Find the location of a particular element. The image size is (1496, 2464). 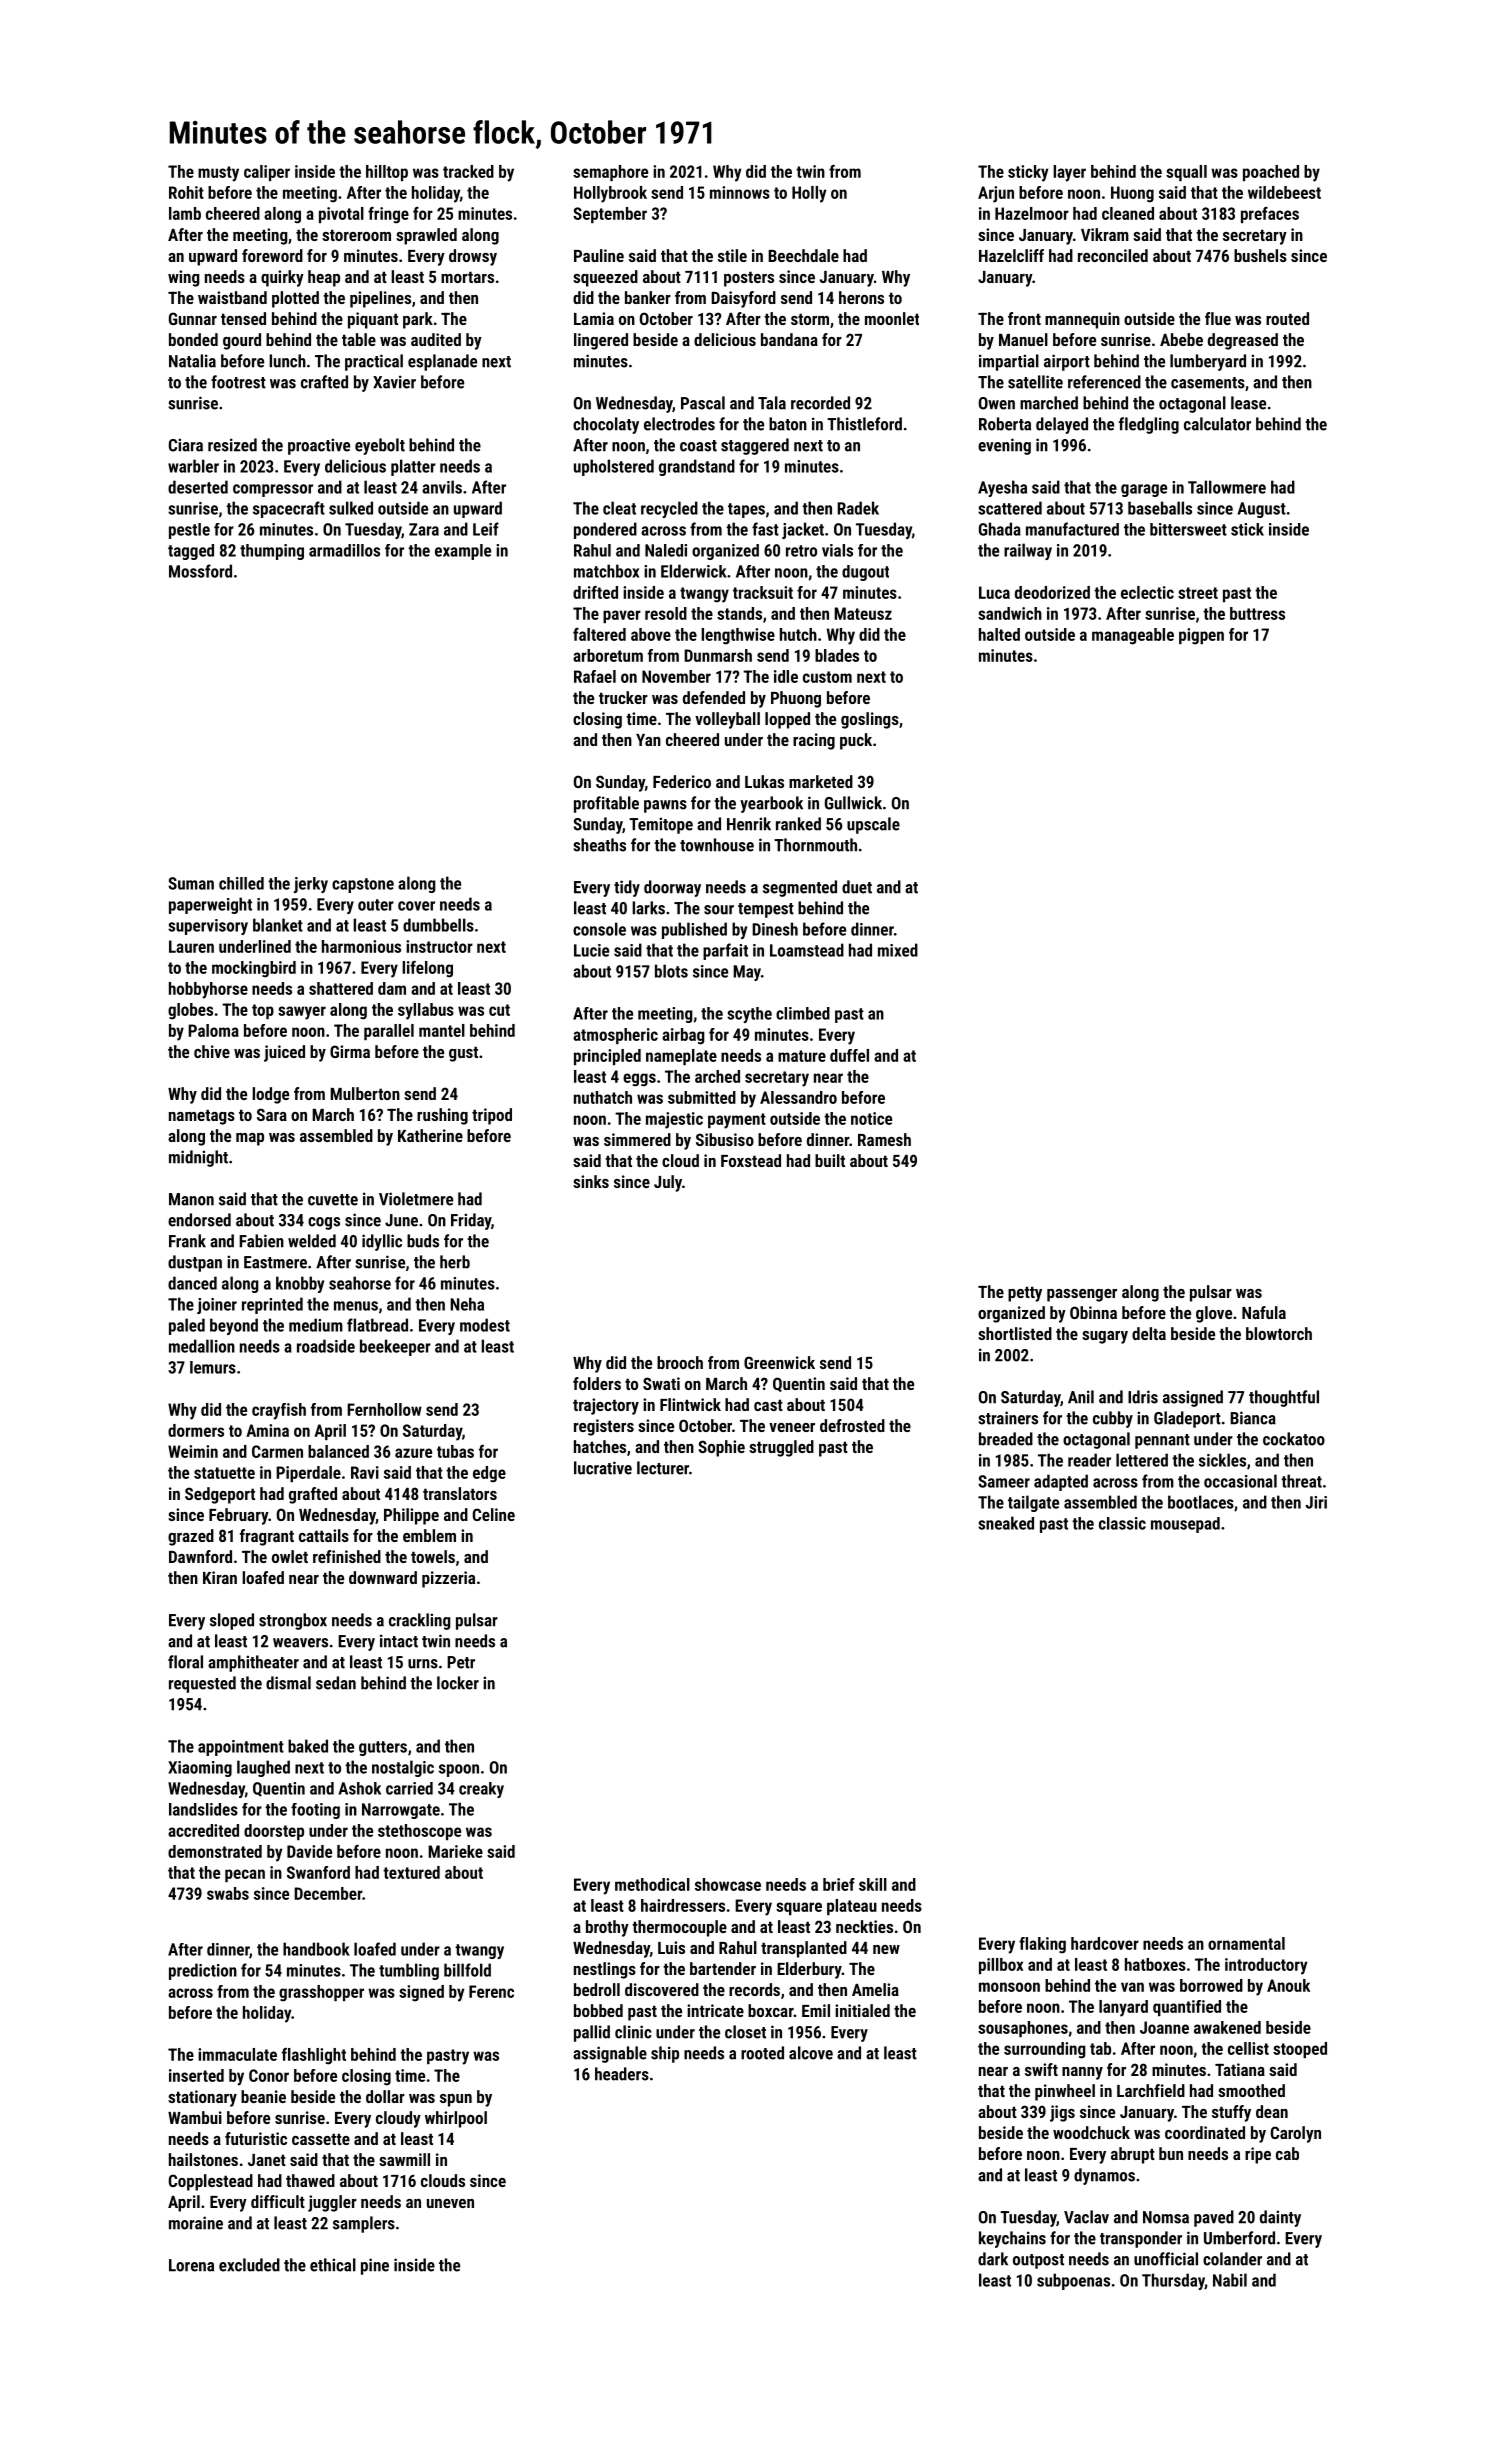

pine is located at coordinates (375, 2266).
